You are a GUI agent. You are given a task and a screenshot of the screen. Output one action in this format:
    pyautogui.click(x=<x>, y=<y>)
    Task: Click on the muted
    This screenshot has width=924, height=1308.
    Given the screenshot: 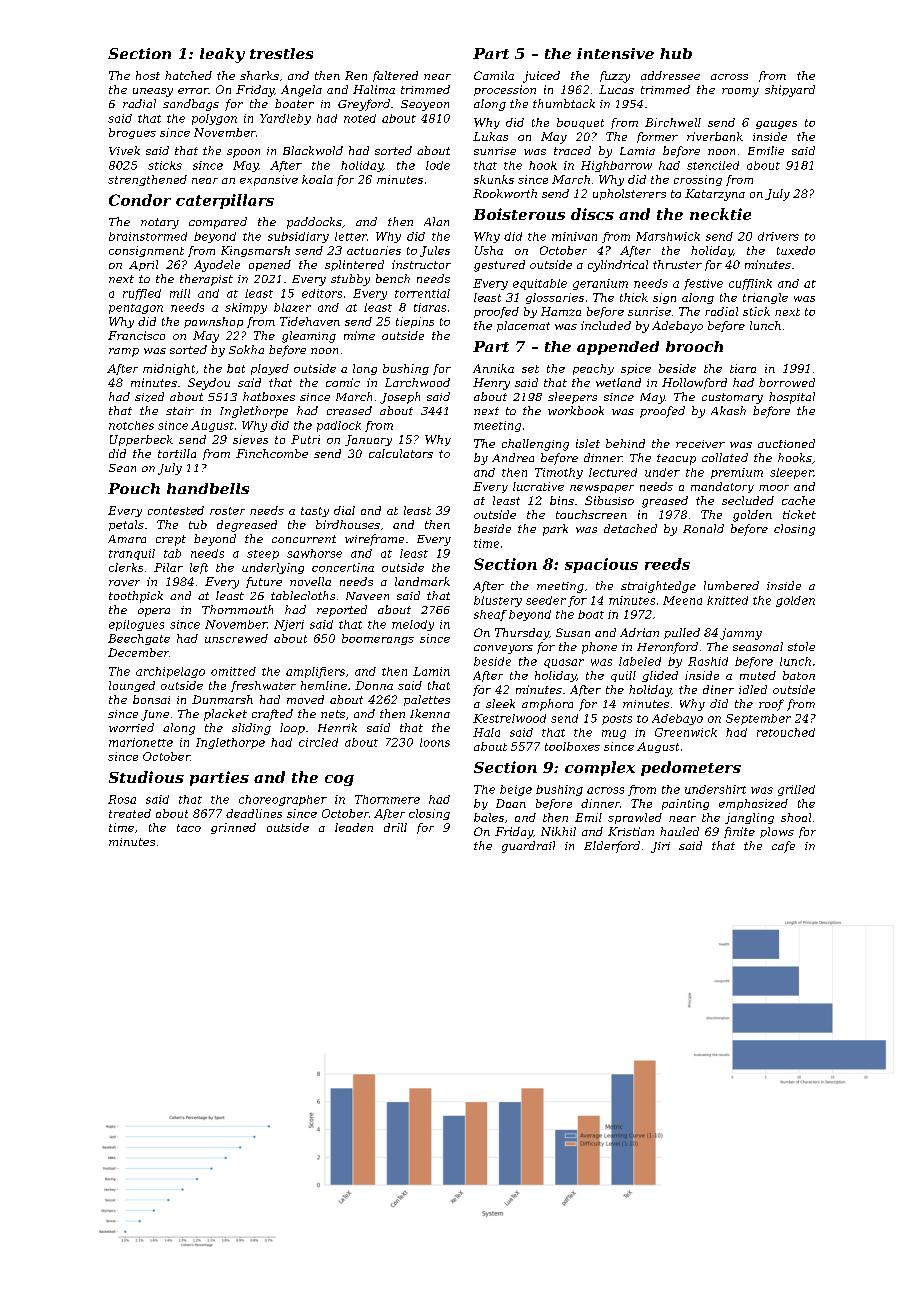 What is the action you would take?
    pyautogui.click(x=758, y=675)
